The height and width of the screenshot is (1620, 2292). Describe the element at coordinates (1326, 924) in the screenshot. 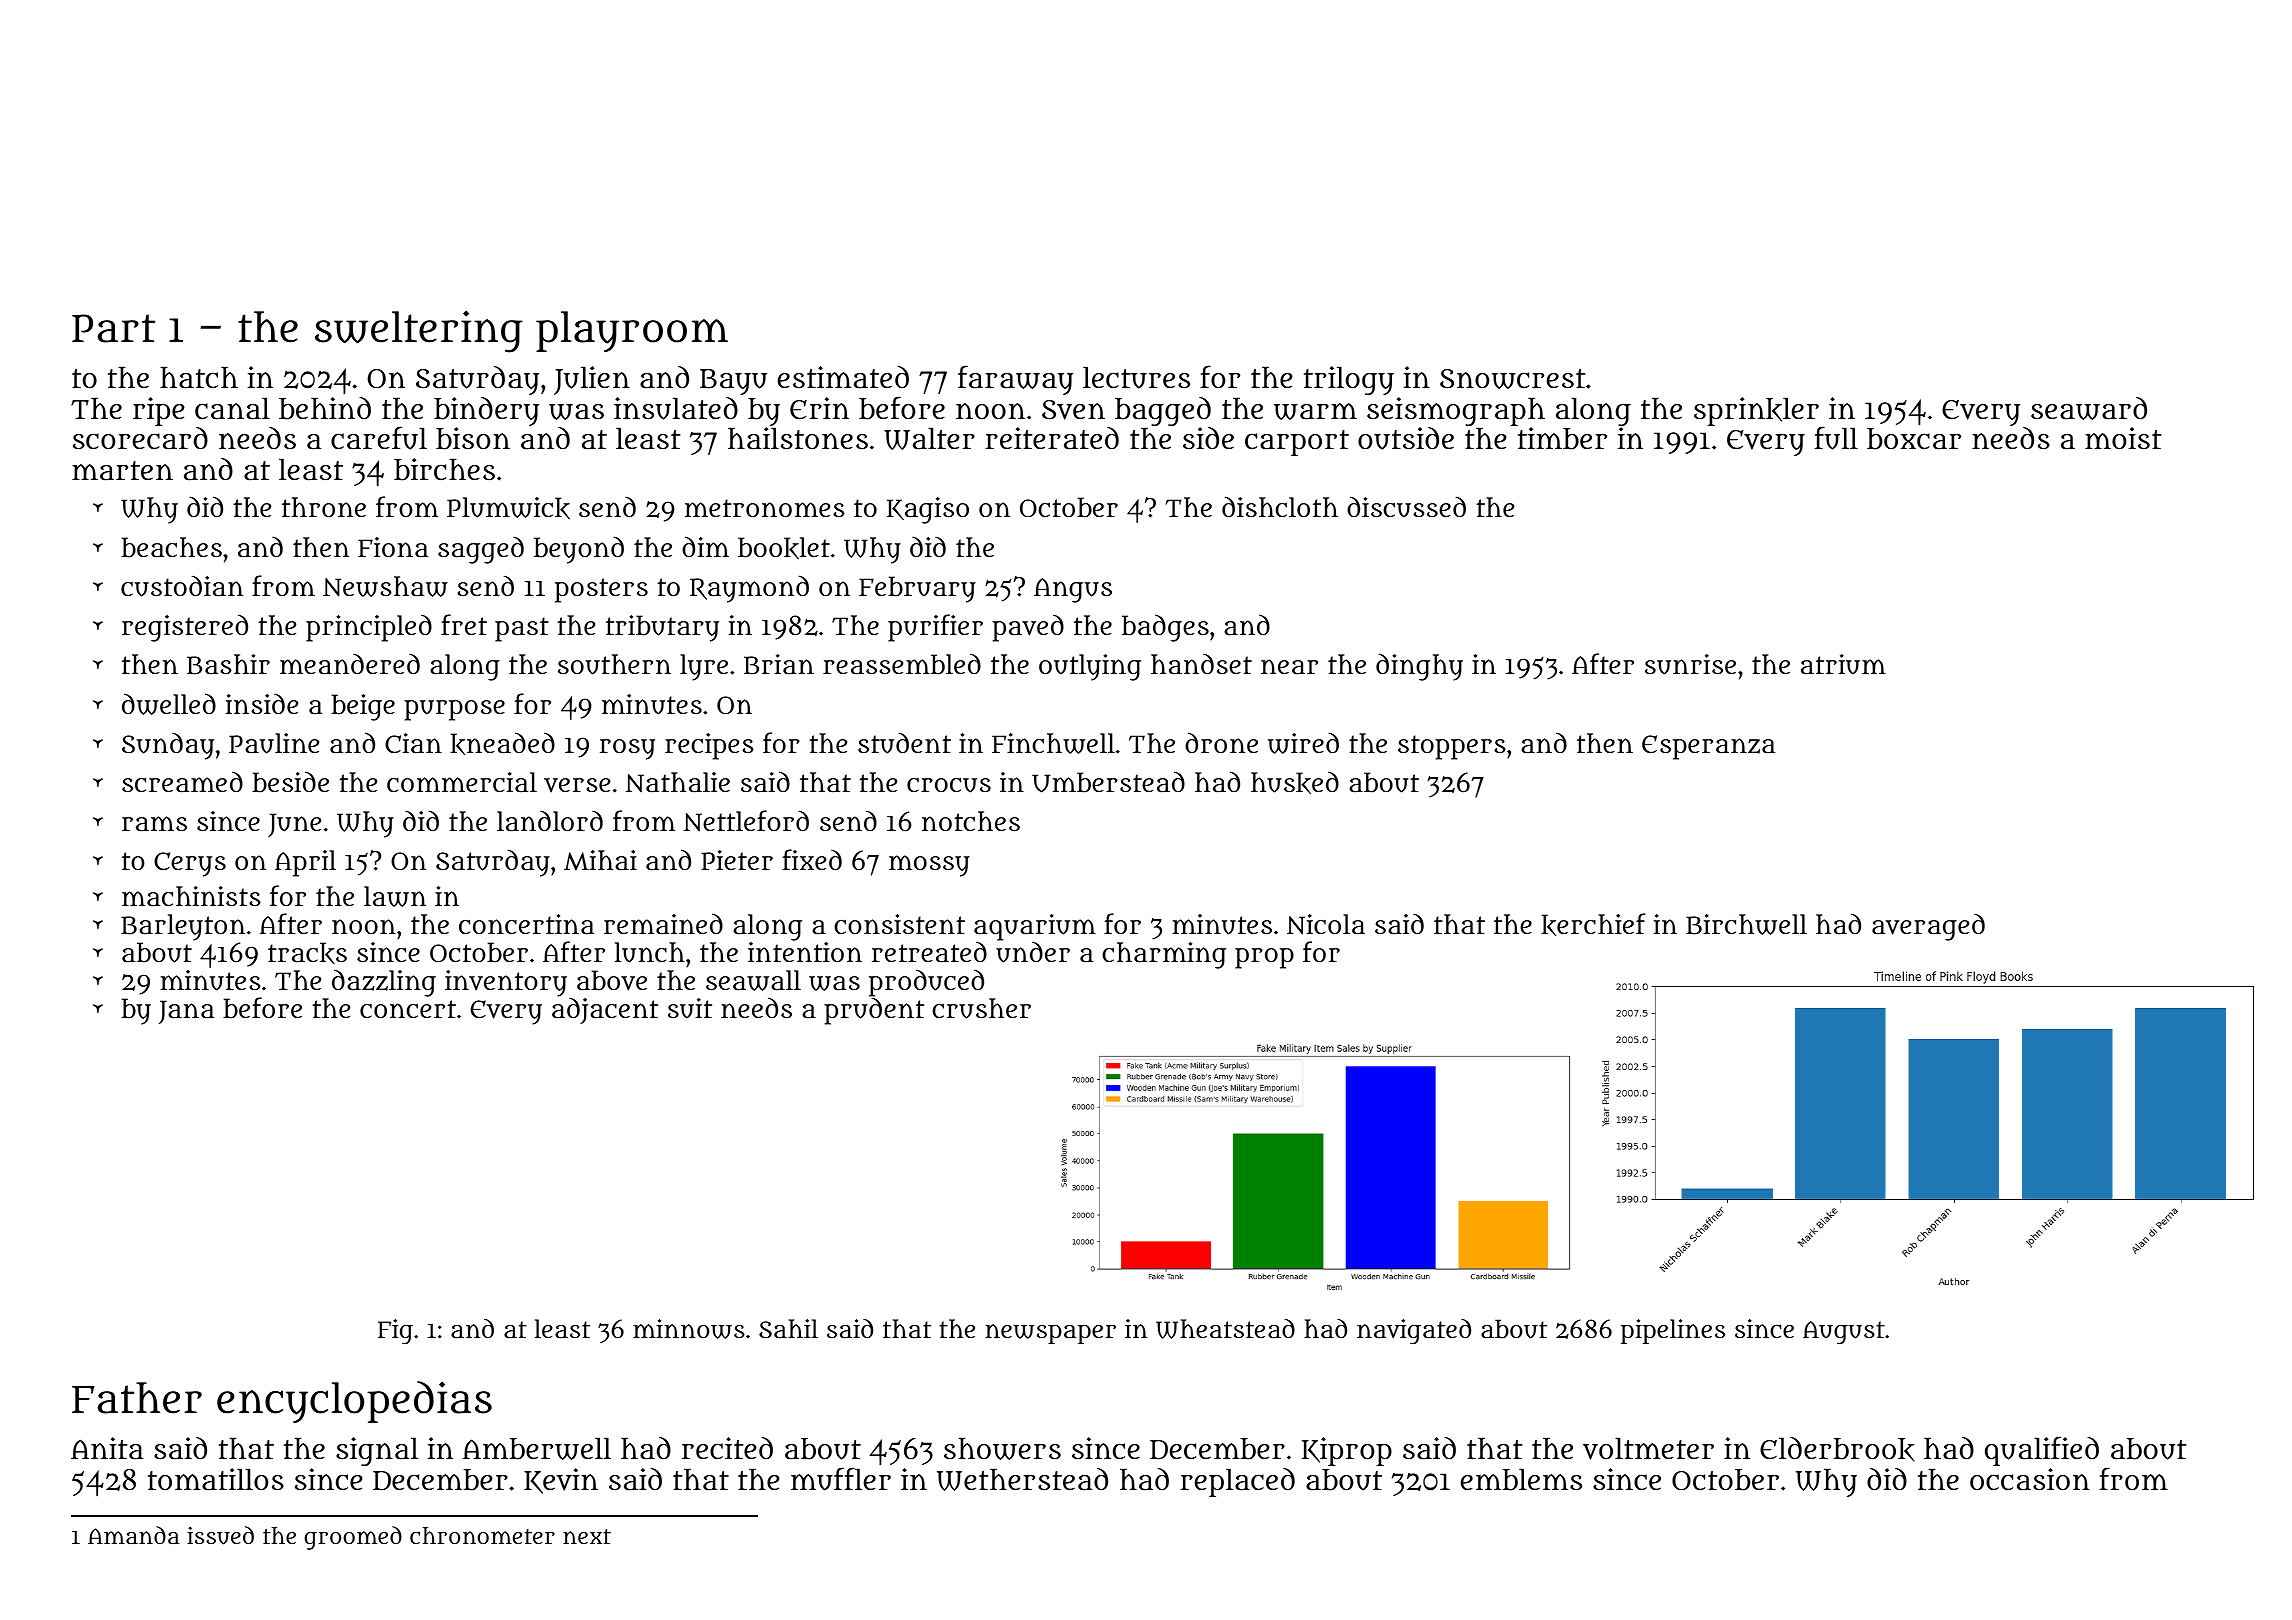

I see `Nicola` at that location.
